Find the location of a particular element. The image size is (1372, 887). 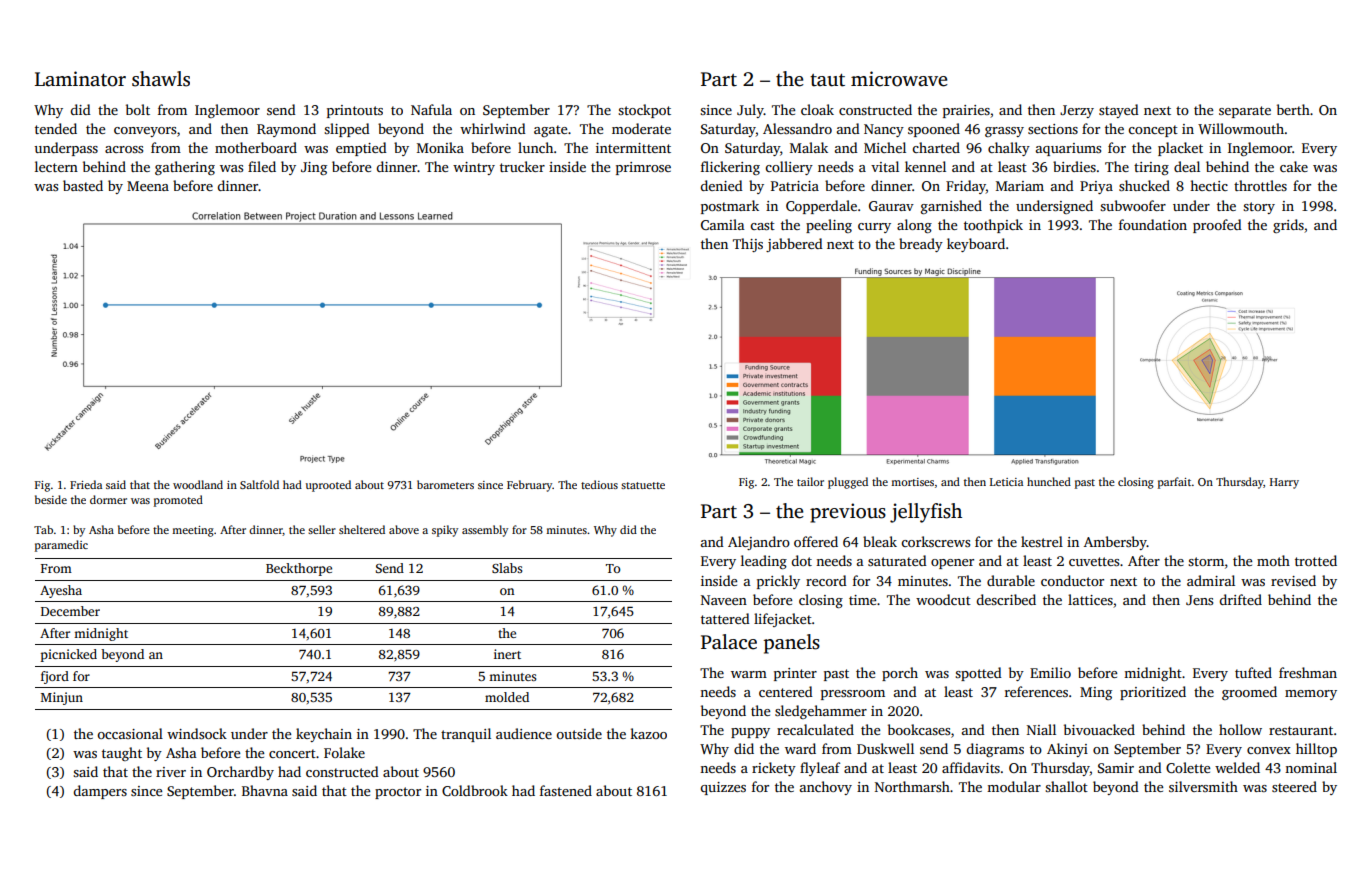

jabbered is located at coordinates (794, 245).
